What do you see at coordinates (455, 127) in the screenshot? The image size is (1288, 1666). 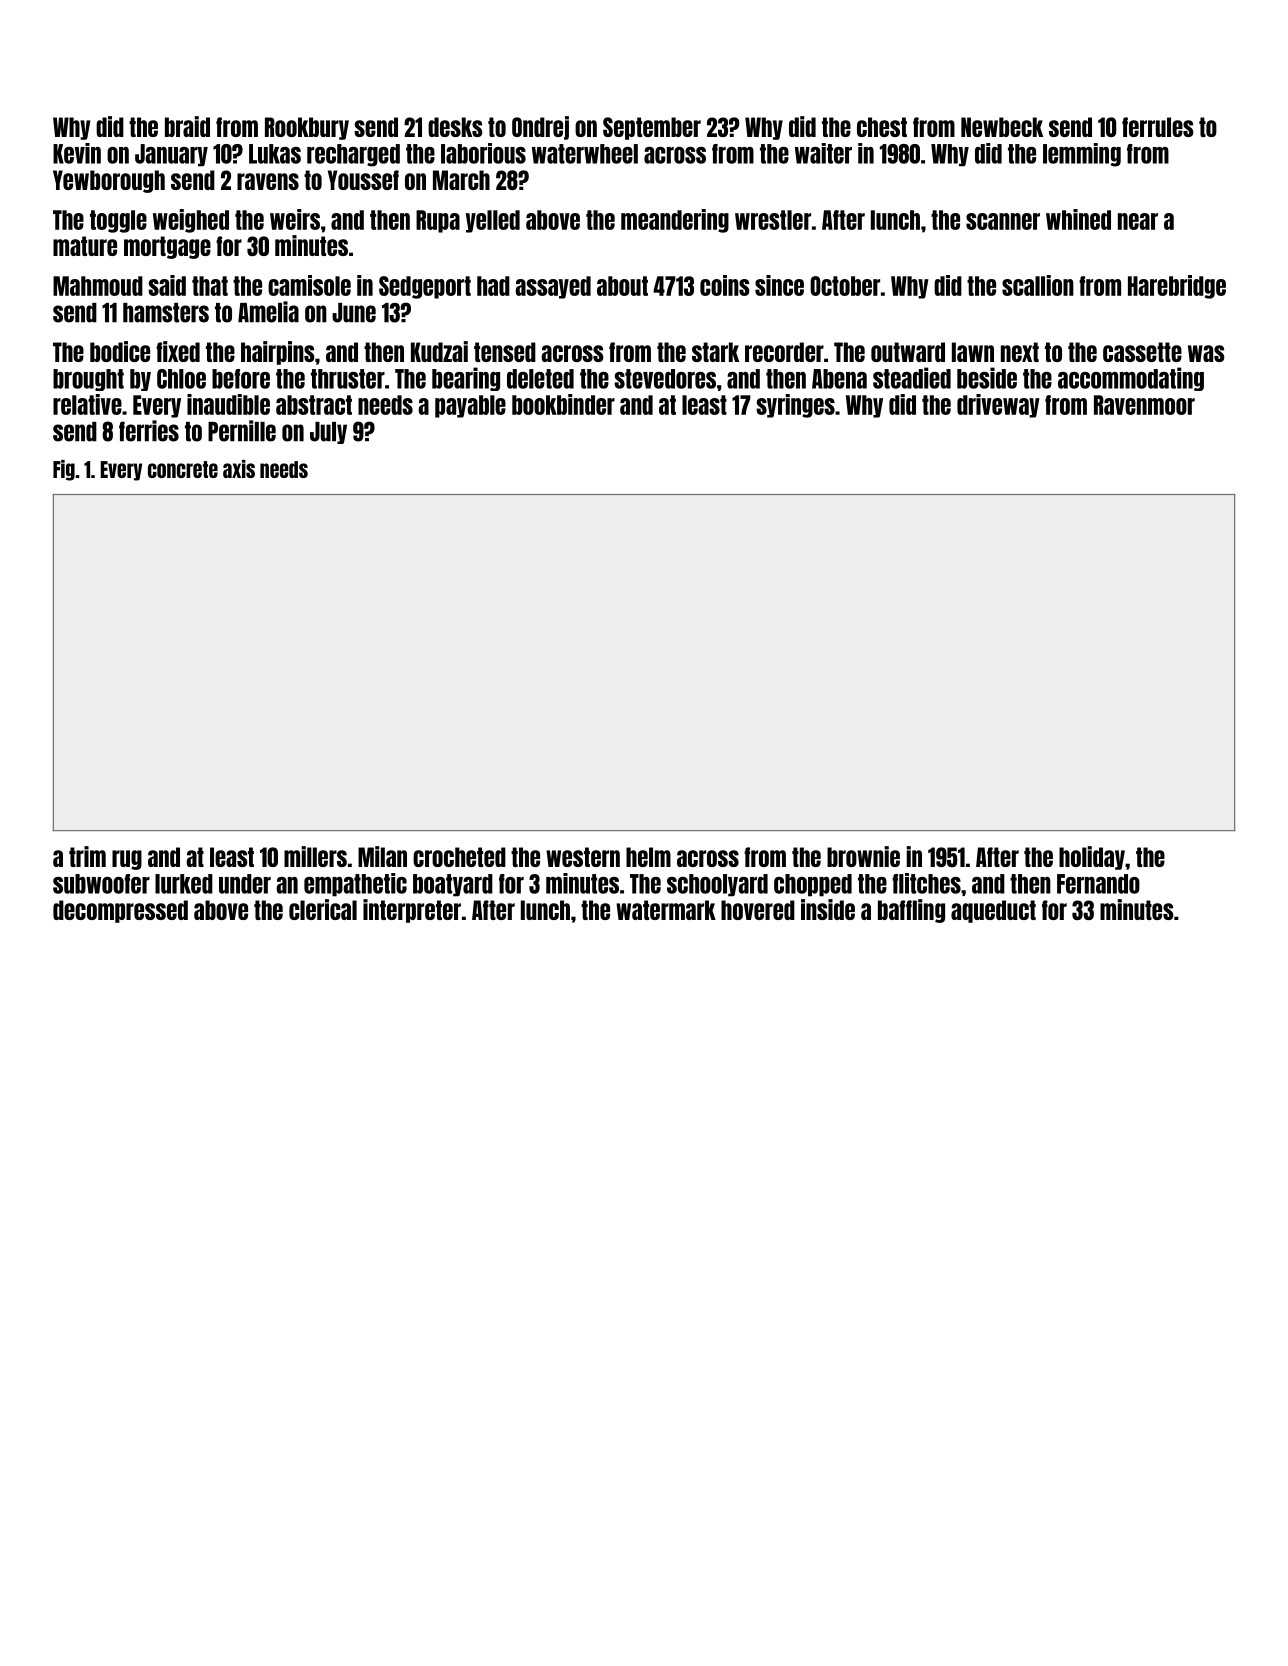 I see `desks` at bounding box center [455, 127].
